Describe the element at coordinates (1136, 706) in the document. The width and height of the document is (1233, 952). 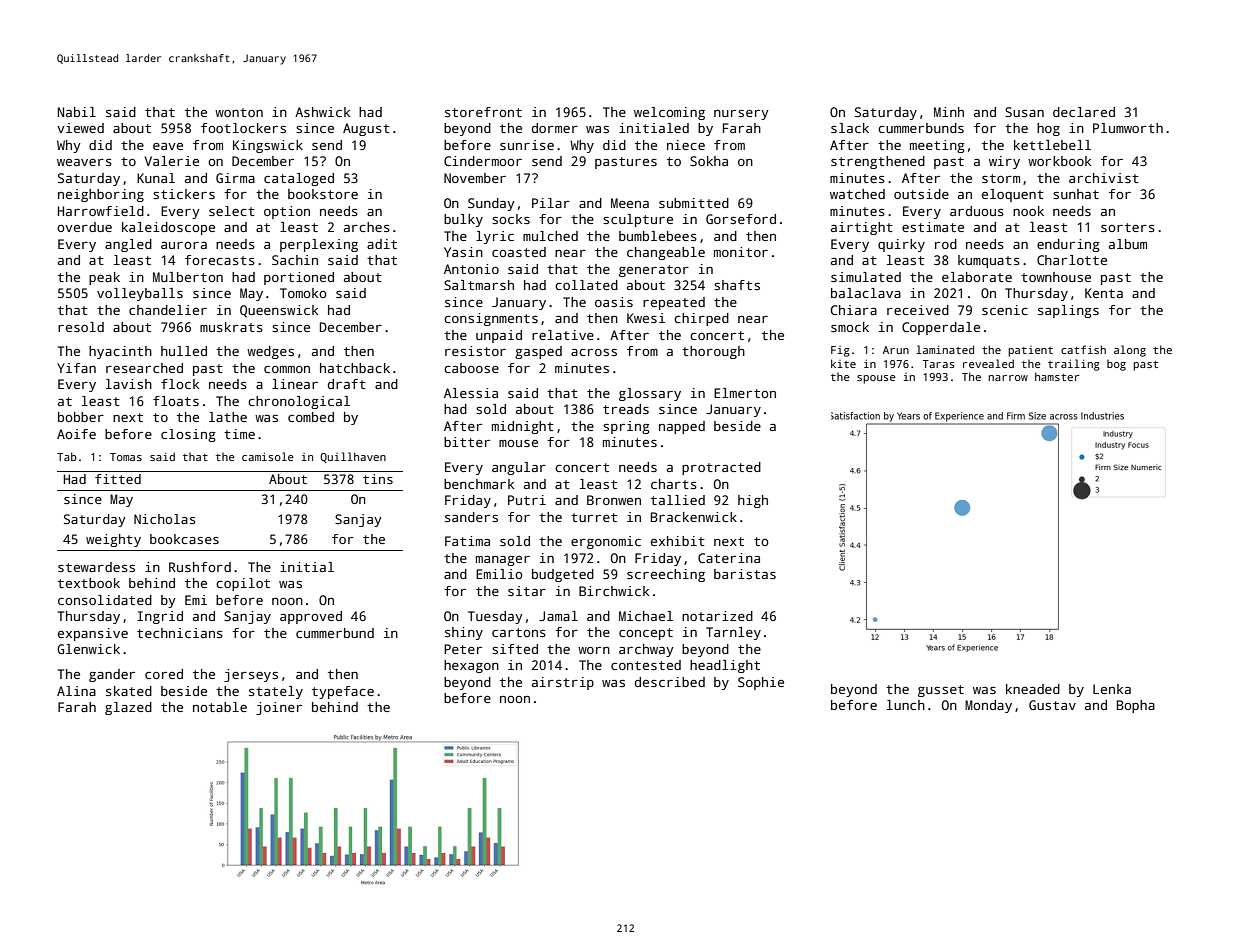
I see `Bopha` at that location.
